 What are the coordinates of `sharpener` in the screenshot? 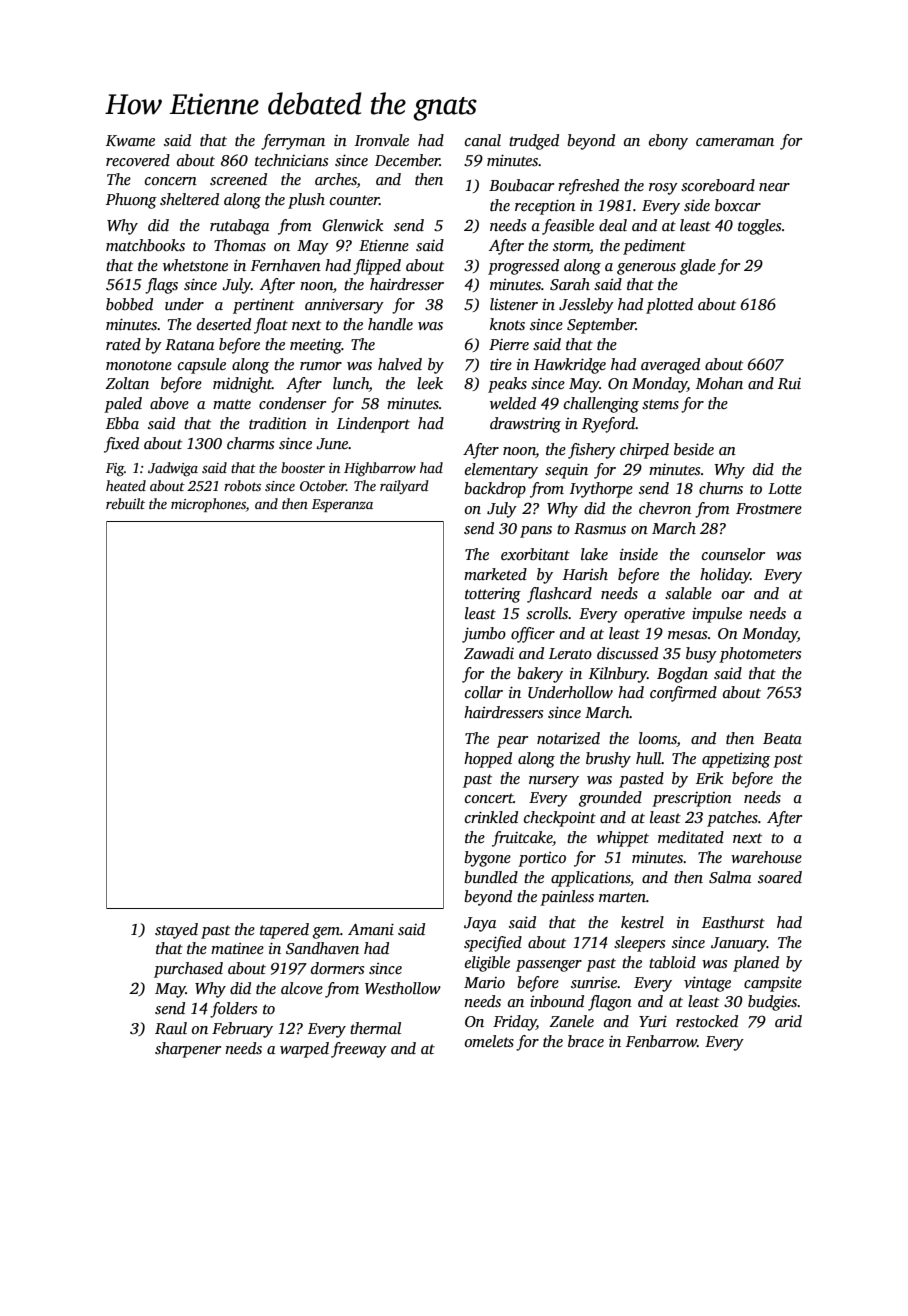 It's located at (188, 1050).
